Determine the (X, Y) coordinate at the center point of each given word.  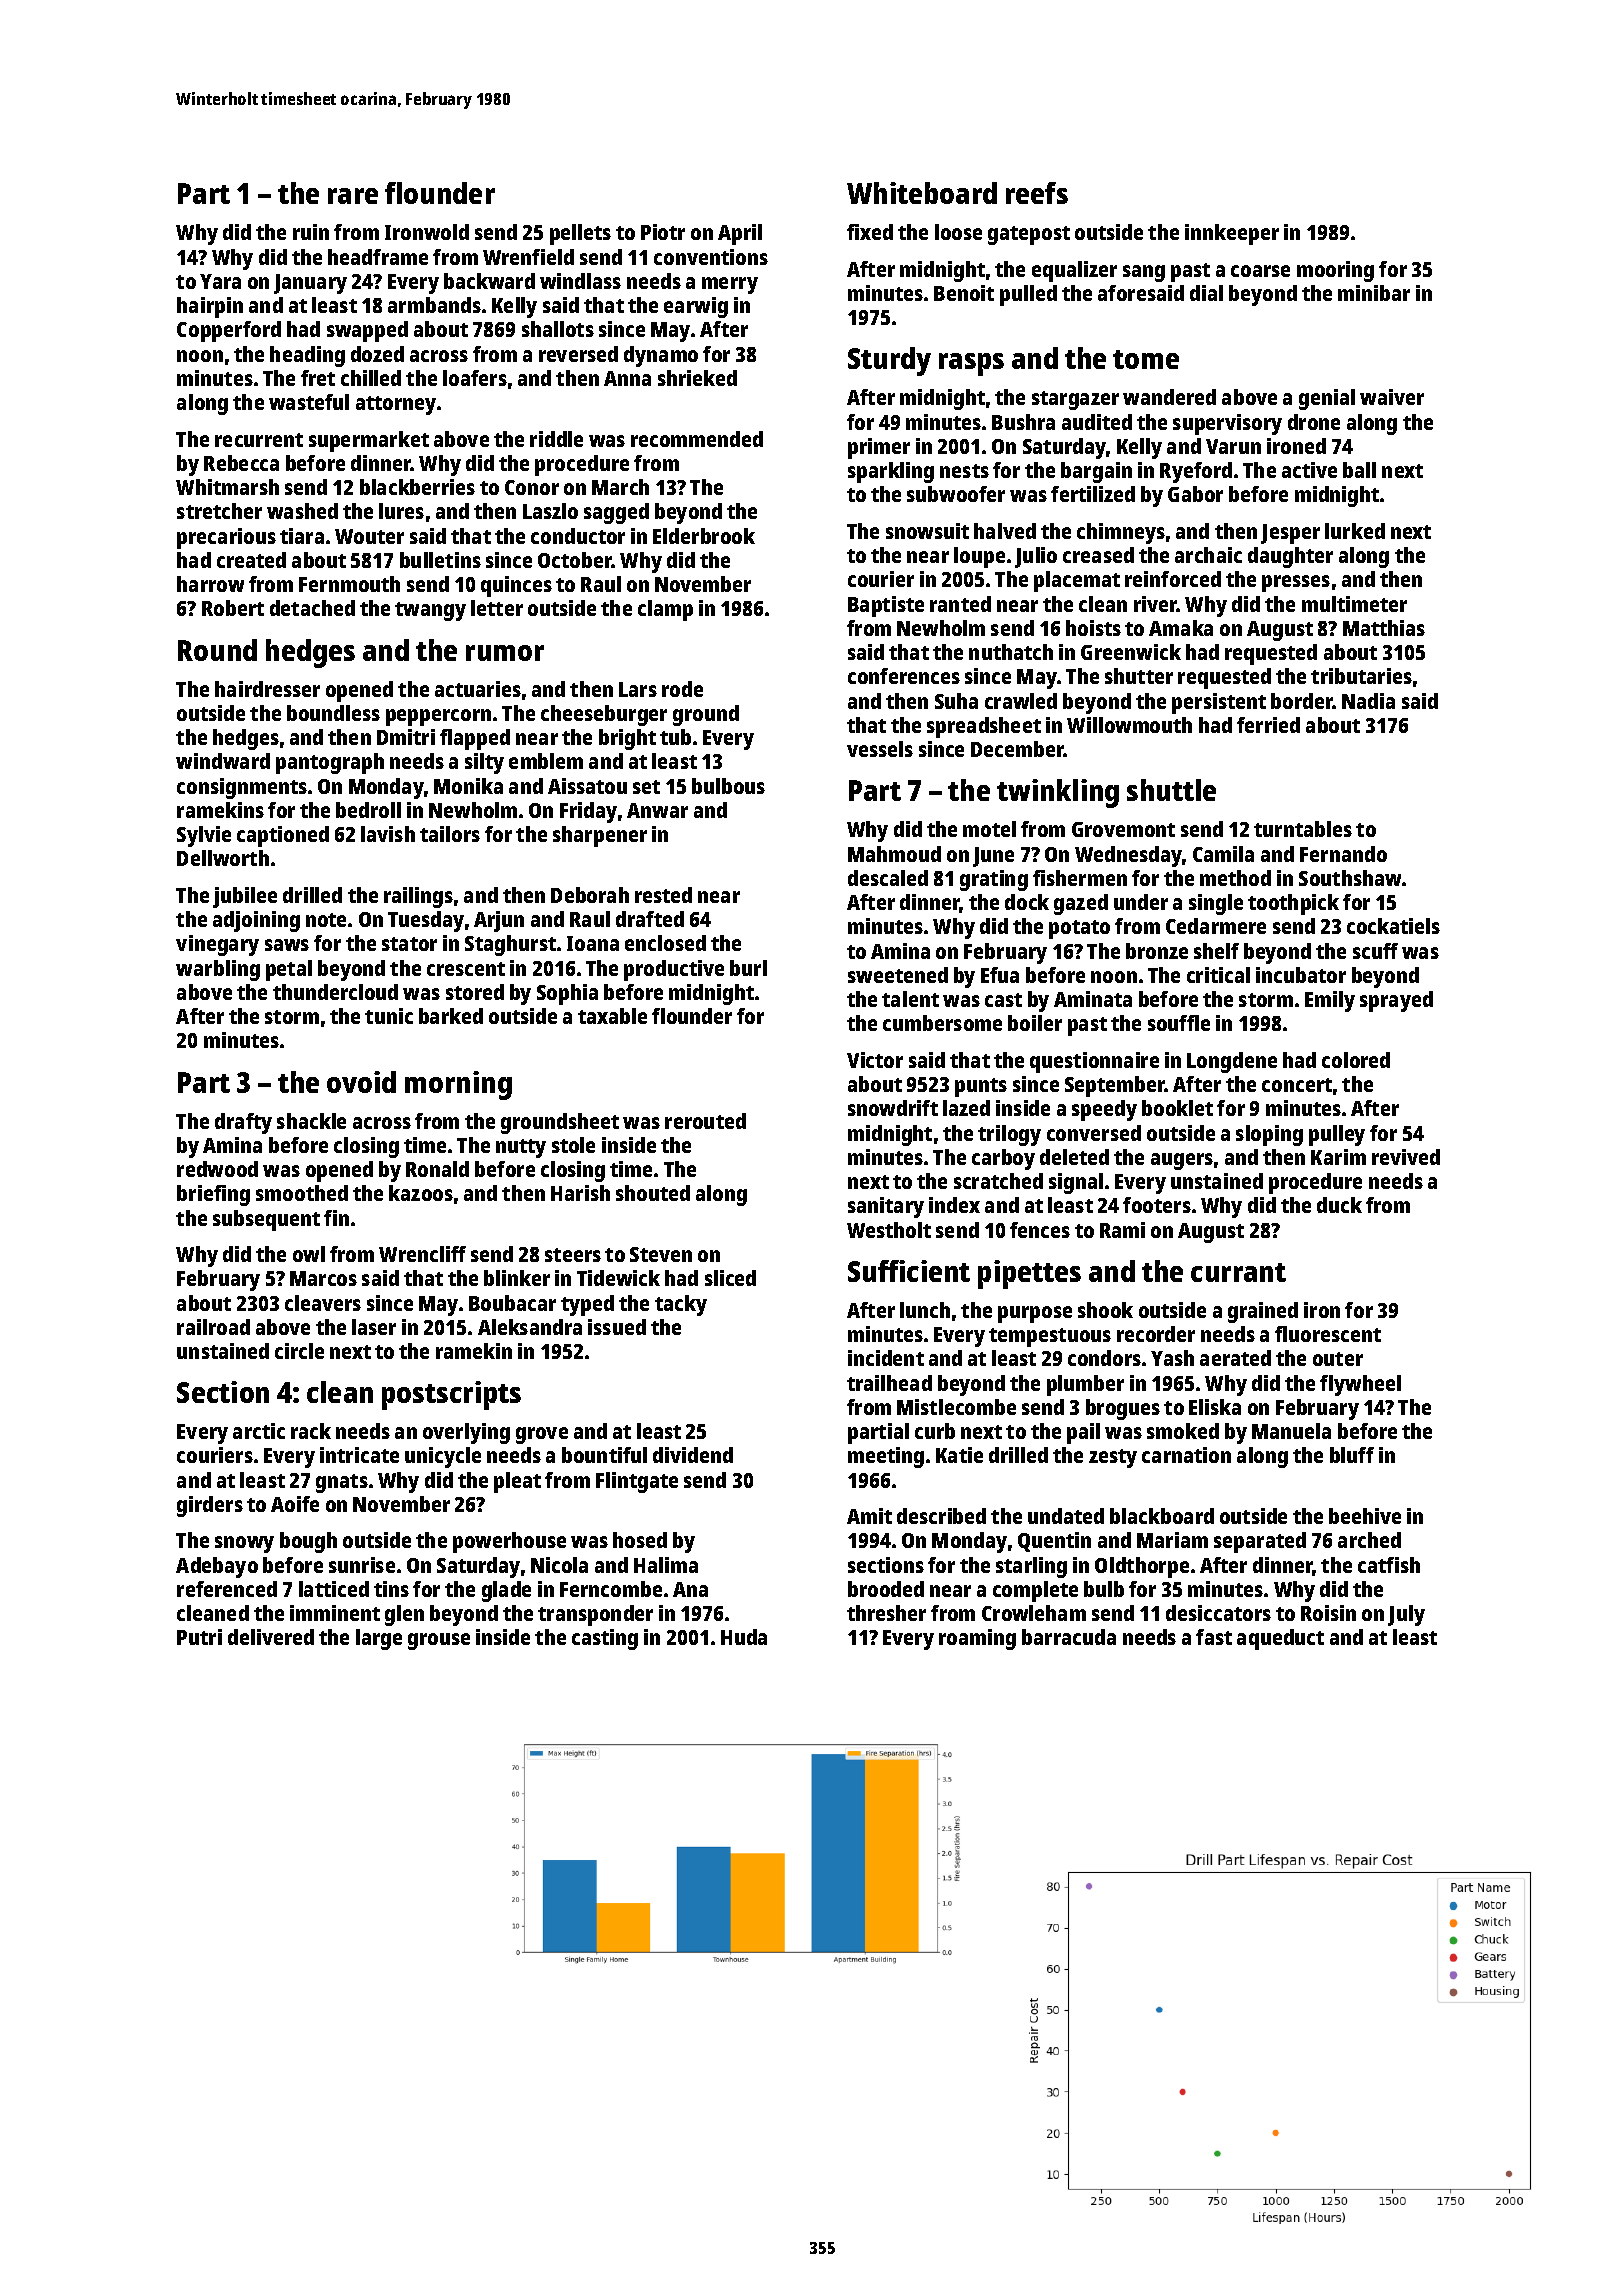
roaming (977, 1639)
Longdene (1232, 1062)
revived (1406, 1157)
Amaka (1181, 628)
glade (506, 1591)
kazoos (421, 1193)
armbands (434, 305)
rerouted (705, 1121)
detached (312, 608)
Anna (627, 378)
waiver (1392, 397)
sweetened (898, 975)
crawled (1021, 701)
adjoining (256, 921)
